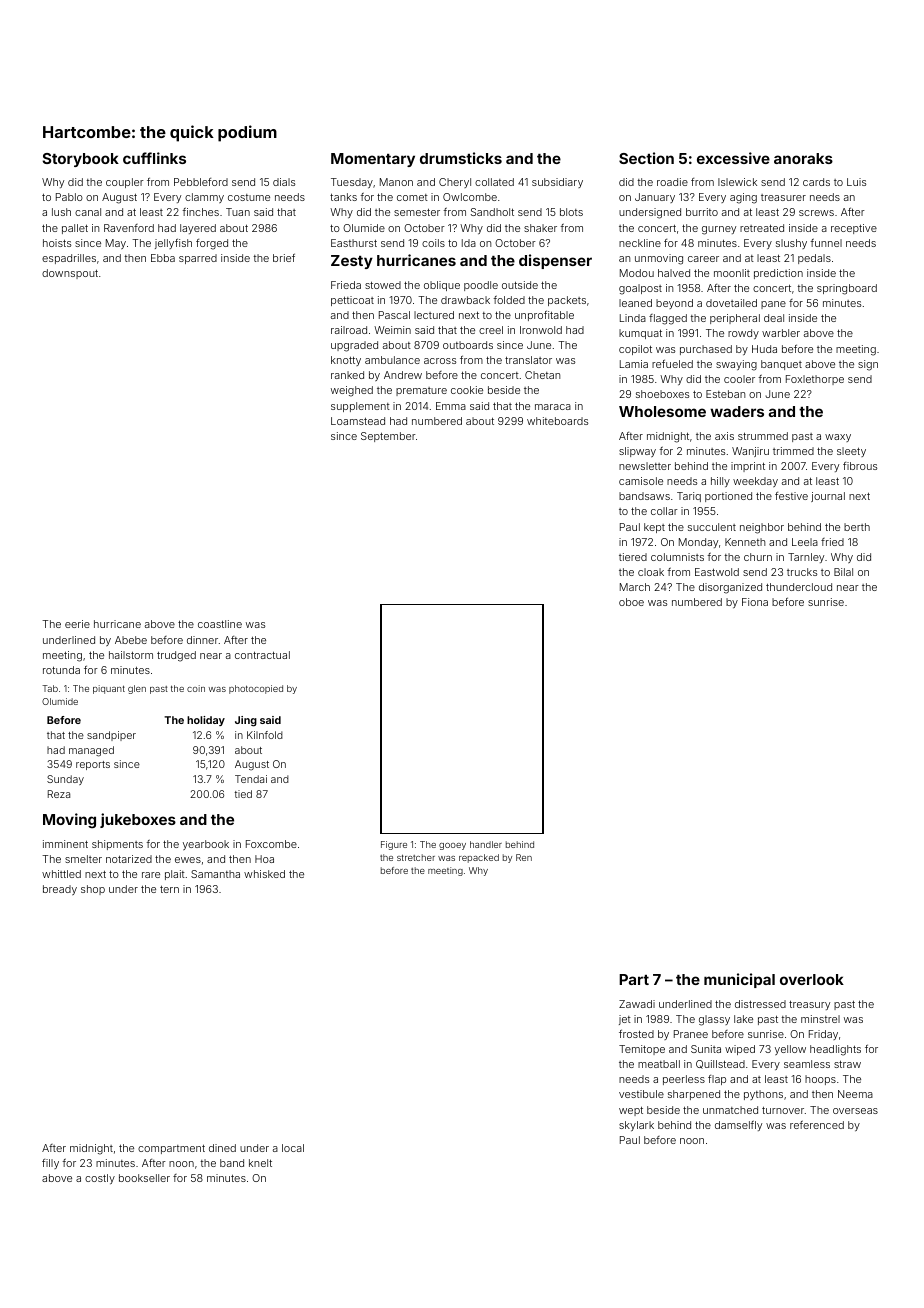  I want to click on cufflinks, so click(154, 158).
